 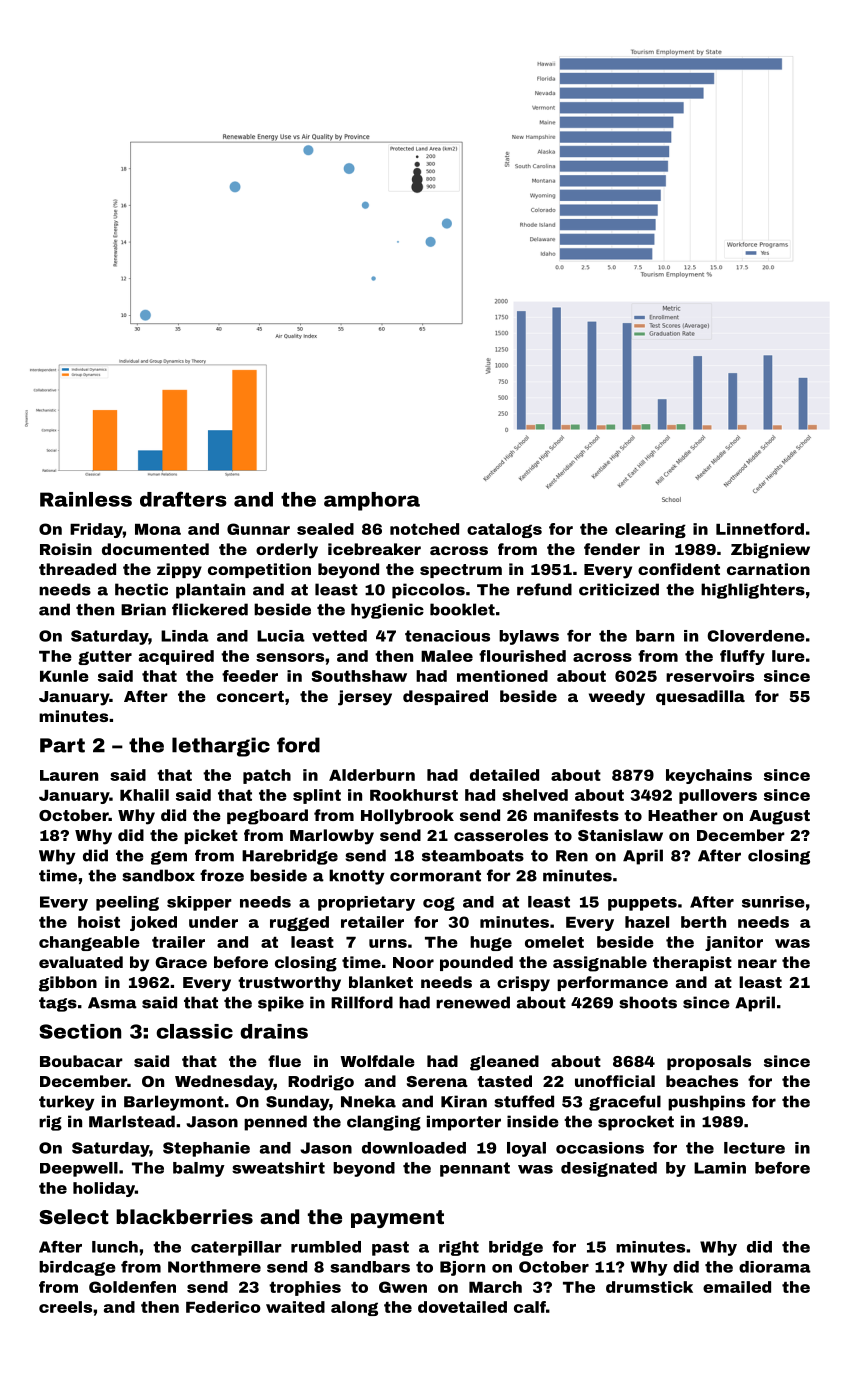 What do you see at coordinates (397, 1219) in the screenshot?
I see `payment` at bounding box center [397, 1219].
